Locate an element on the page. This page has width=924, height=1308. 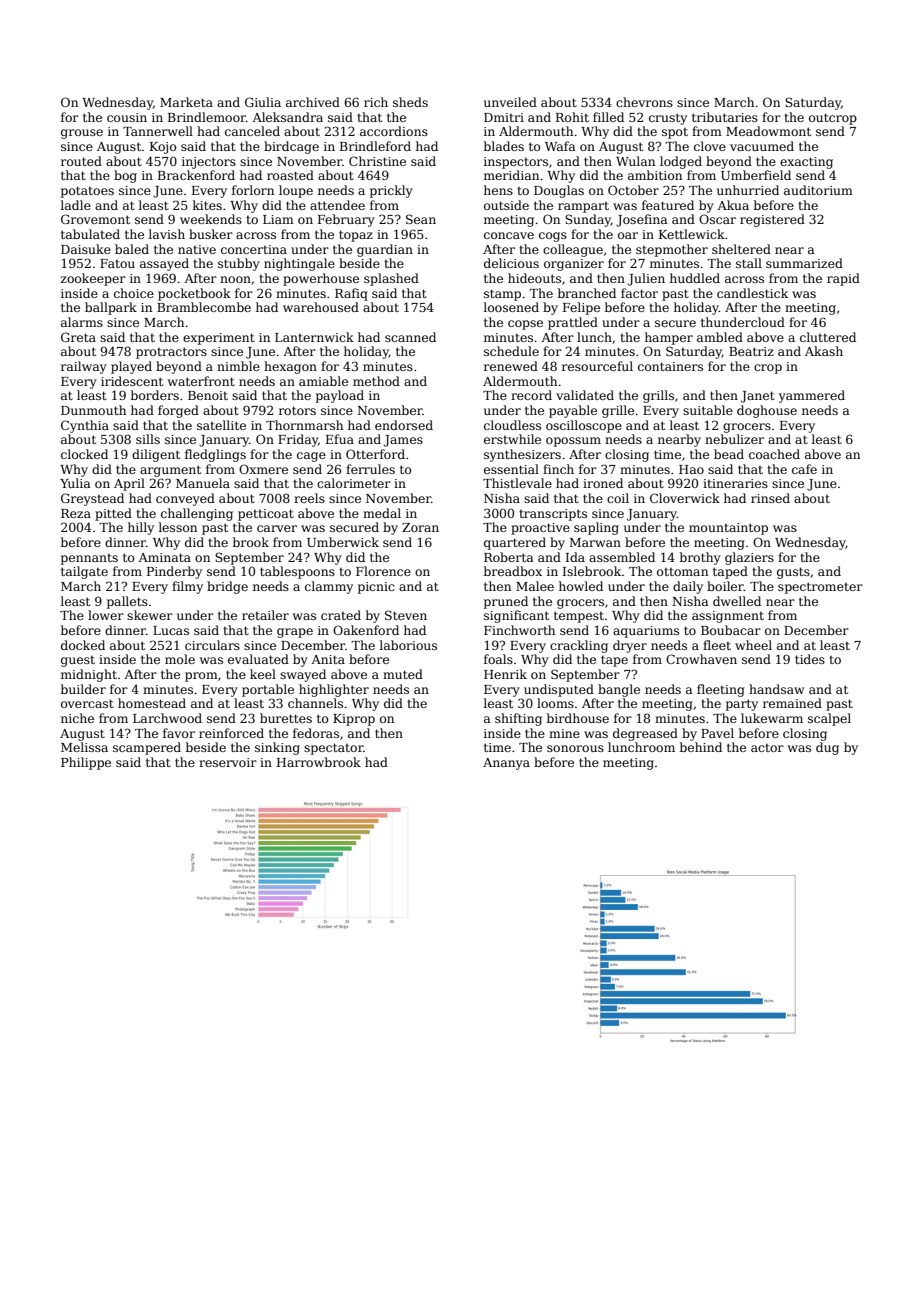
breadbox is located at coordinates (513, 571).
